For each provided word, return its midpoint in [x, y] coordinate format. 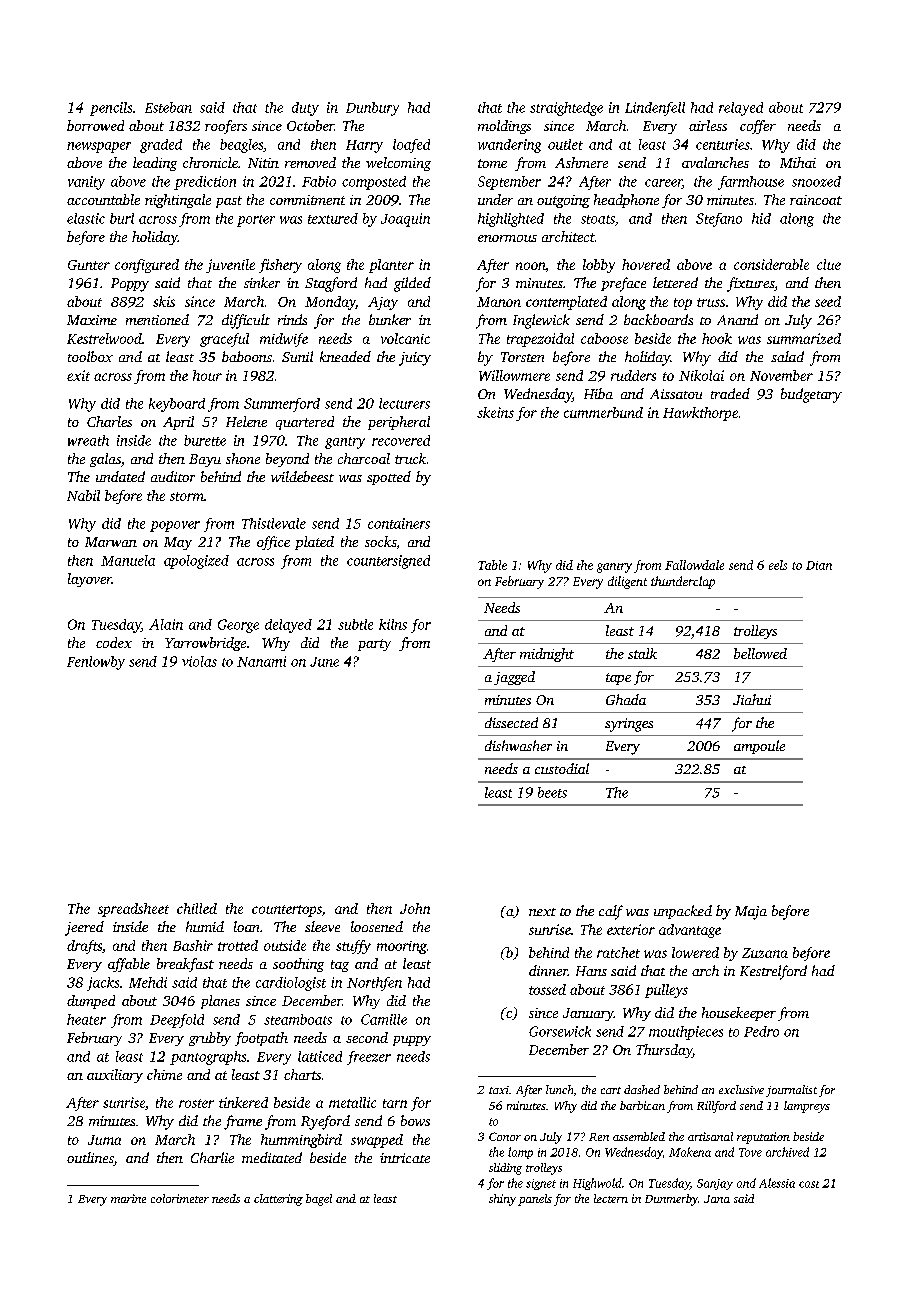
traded [730, 393]
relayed [741, 109]
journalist [791, 1091]
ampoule [759, 747]
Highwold [597, 1184]
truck [410, 458]
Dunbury [372, 109]
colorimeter [180, 1198]
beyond [287, 460]
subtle [355, 624]
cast [809, 1184]
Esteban [168, 107]
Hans [591, 971]
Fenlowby [96, 663]
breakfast [185, 965]
